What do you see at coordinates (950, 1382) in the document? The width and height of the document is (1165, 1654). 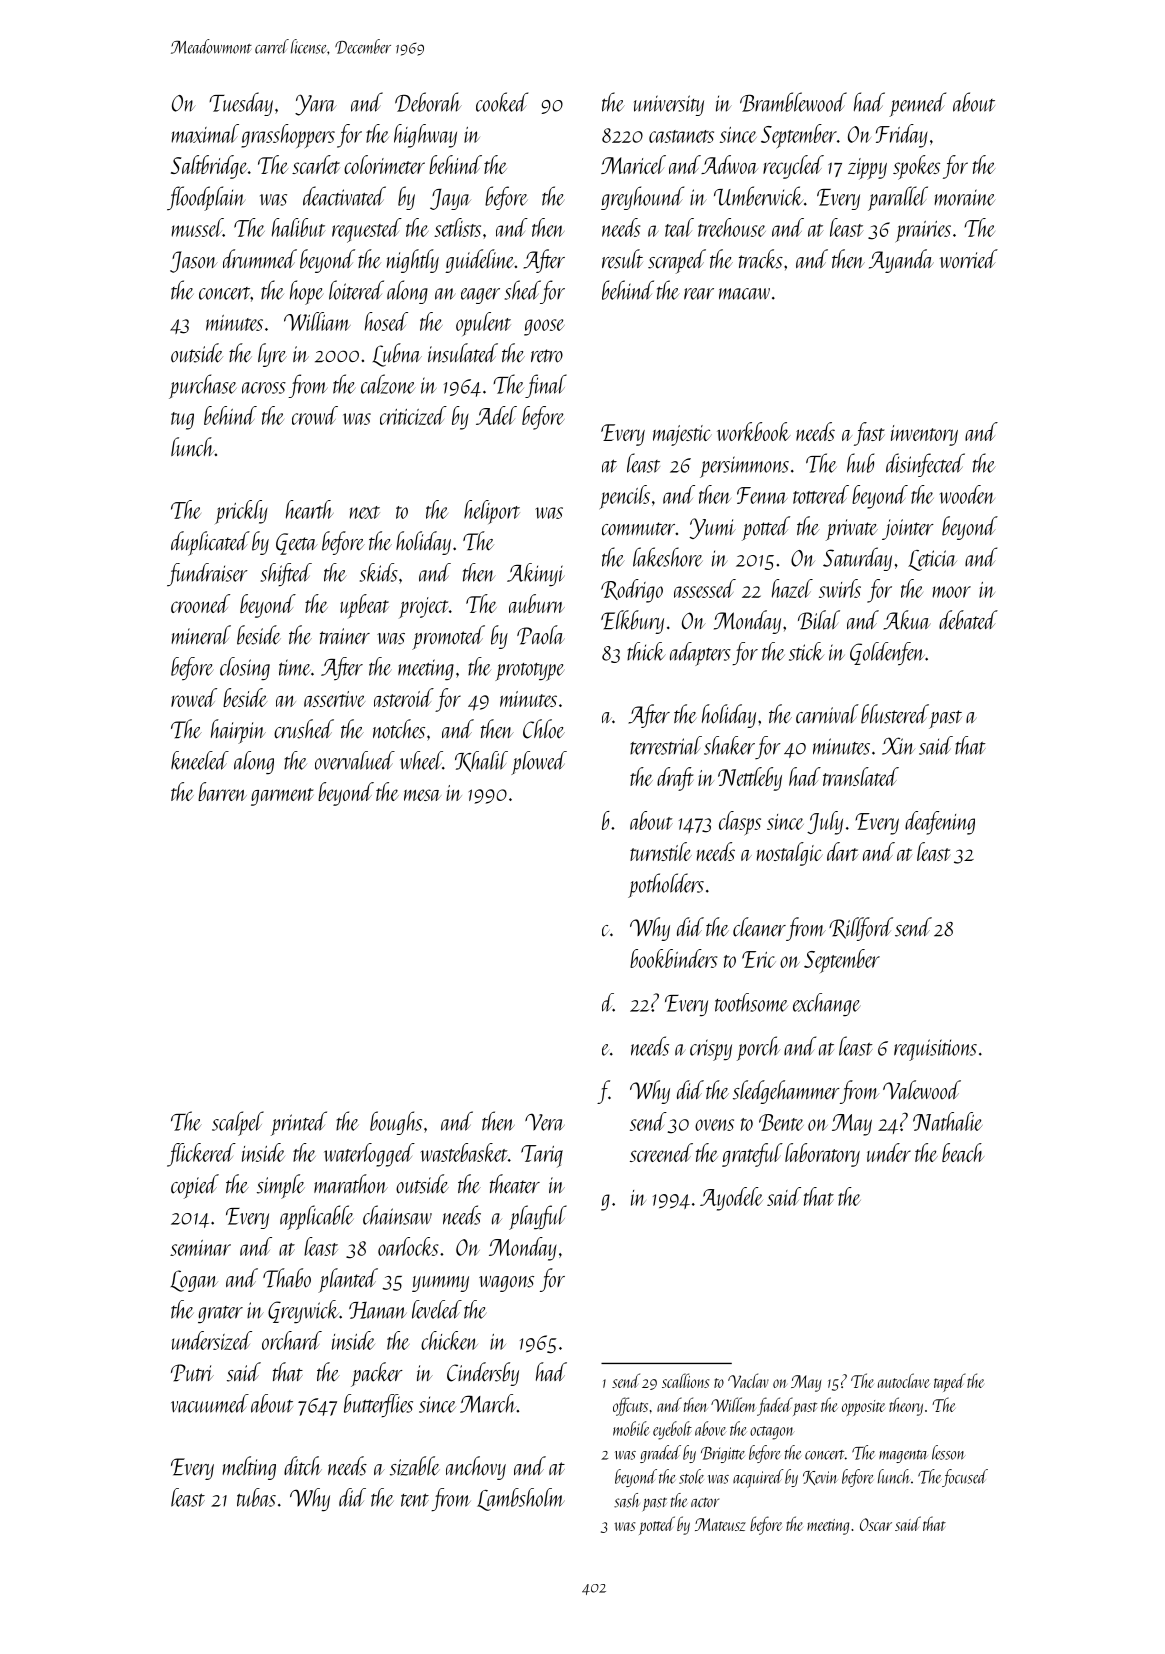 I see `taped` at bounding box center [950, 1382].
